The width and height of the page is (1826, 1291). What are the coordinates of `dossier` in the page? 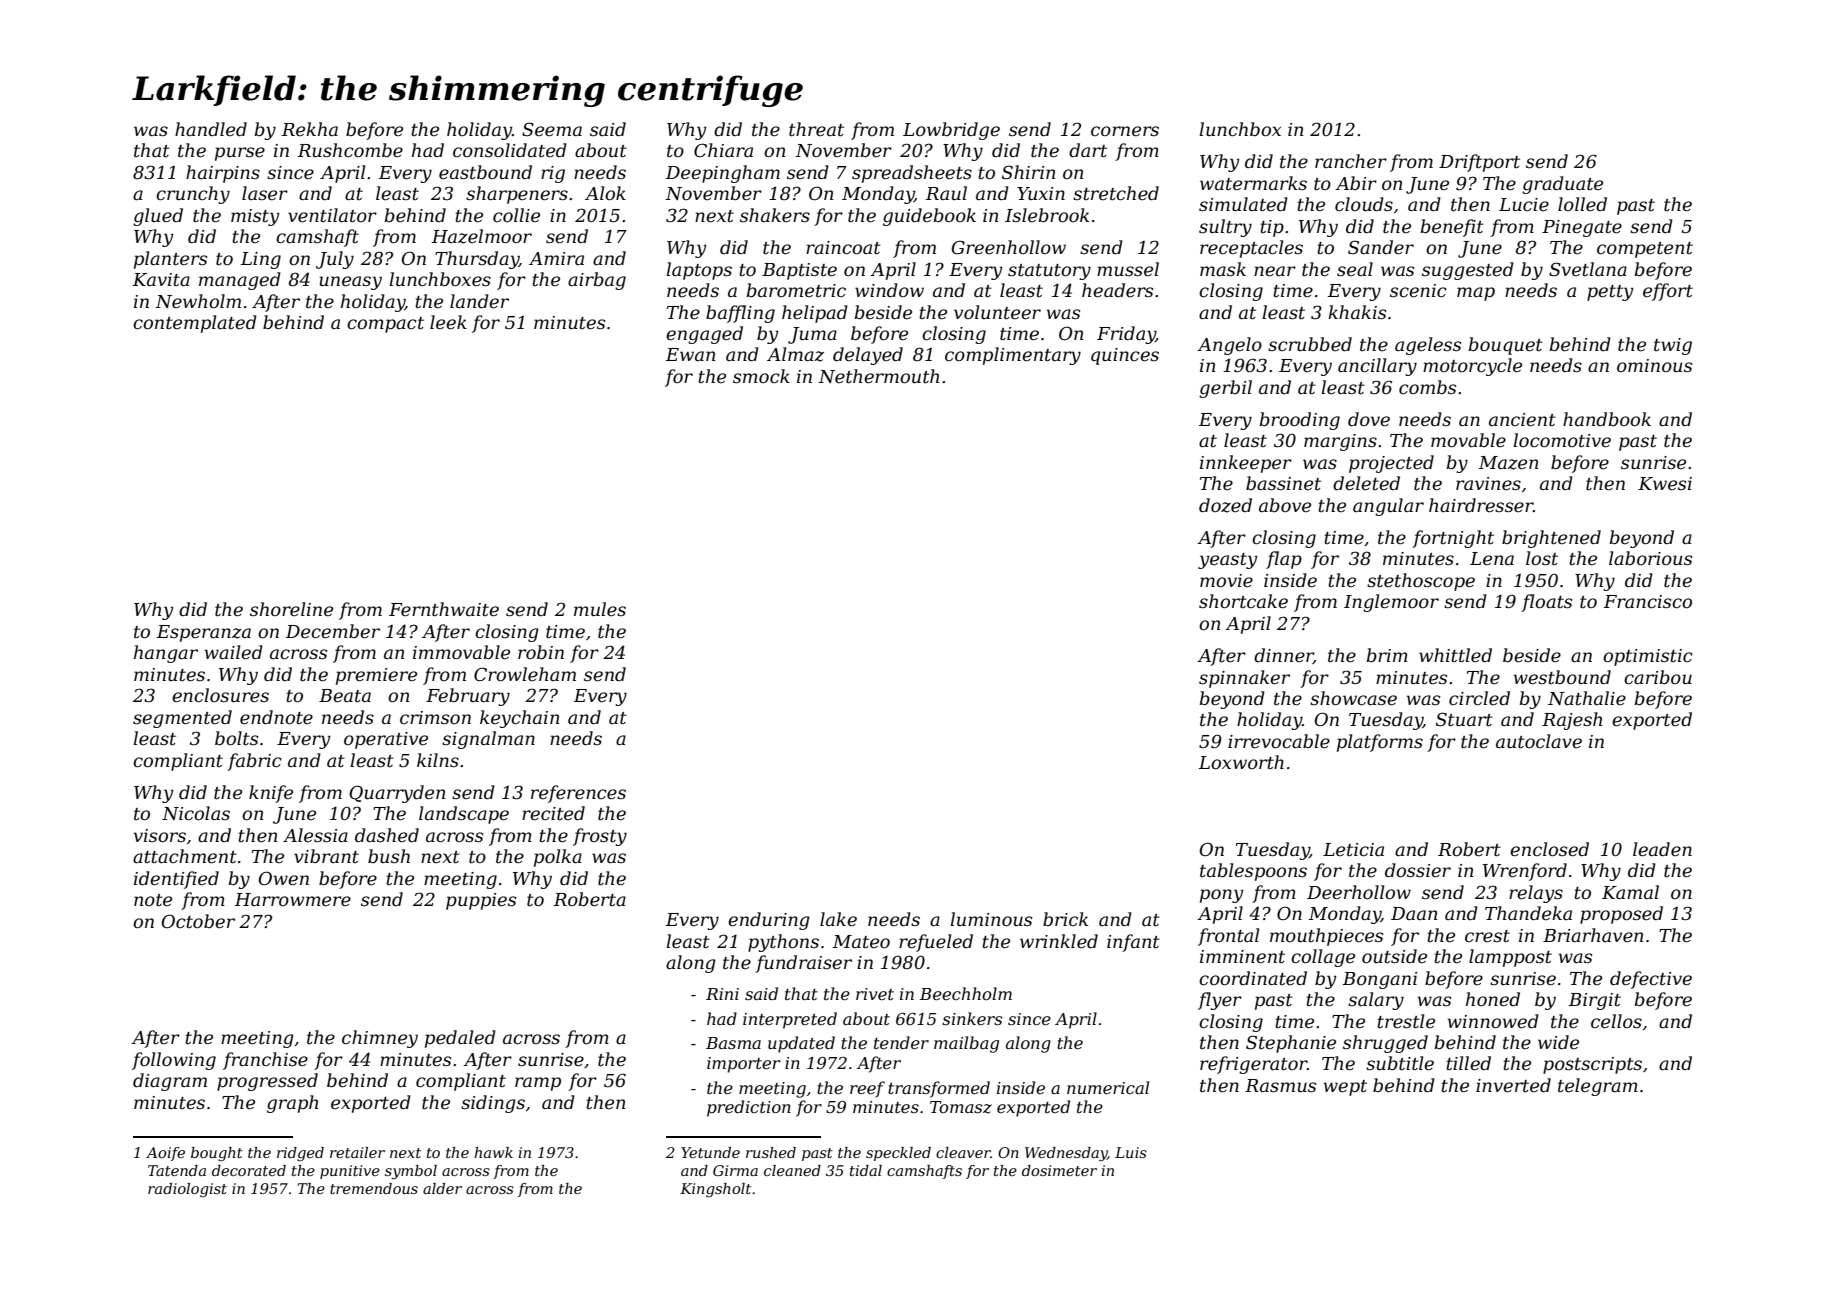 It's located at (1418, 870).
